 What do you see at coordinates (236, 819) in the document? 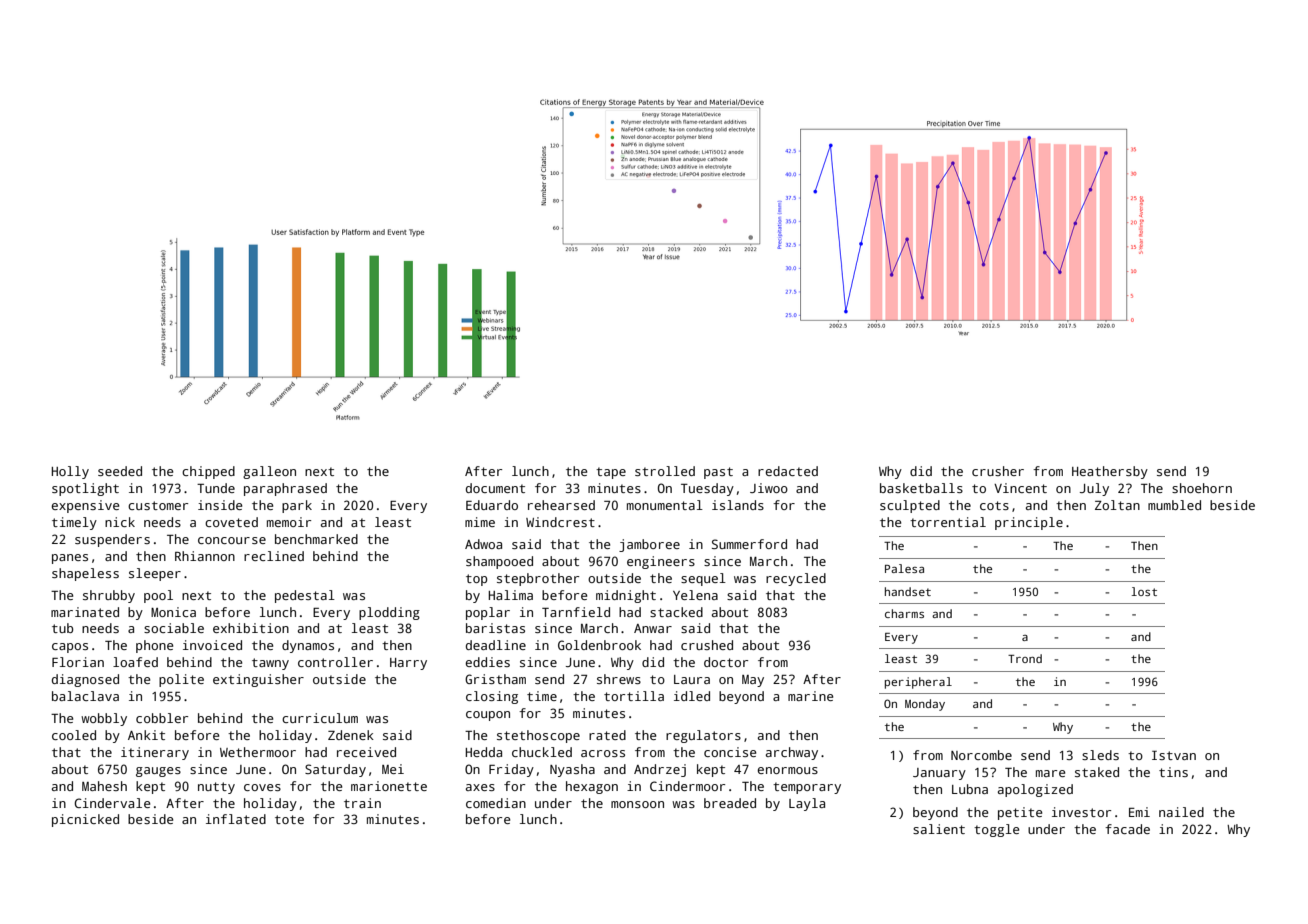
I see `inflated` at bounding box center [236, 819].
